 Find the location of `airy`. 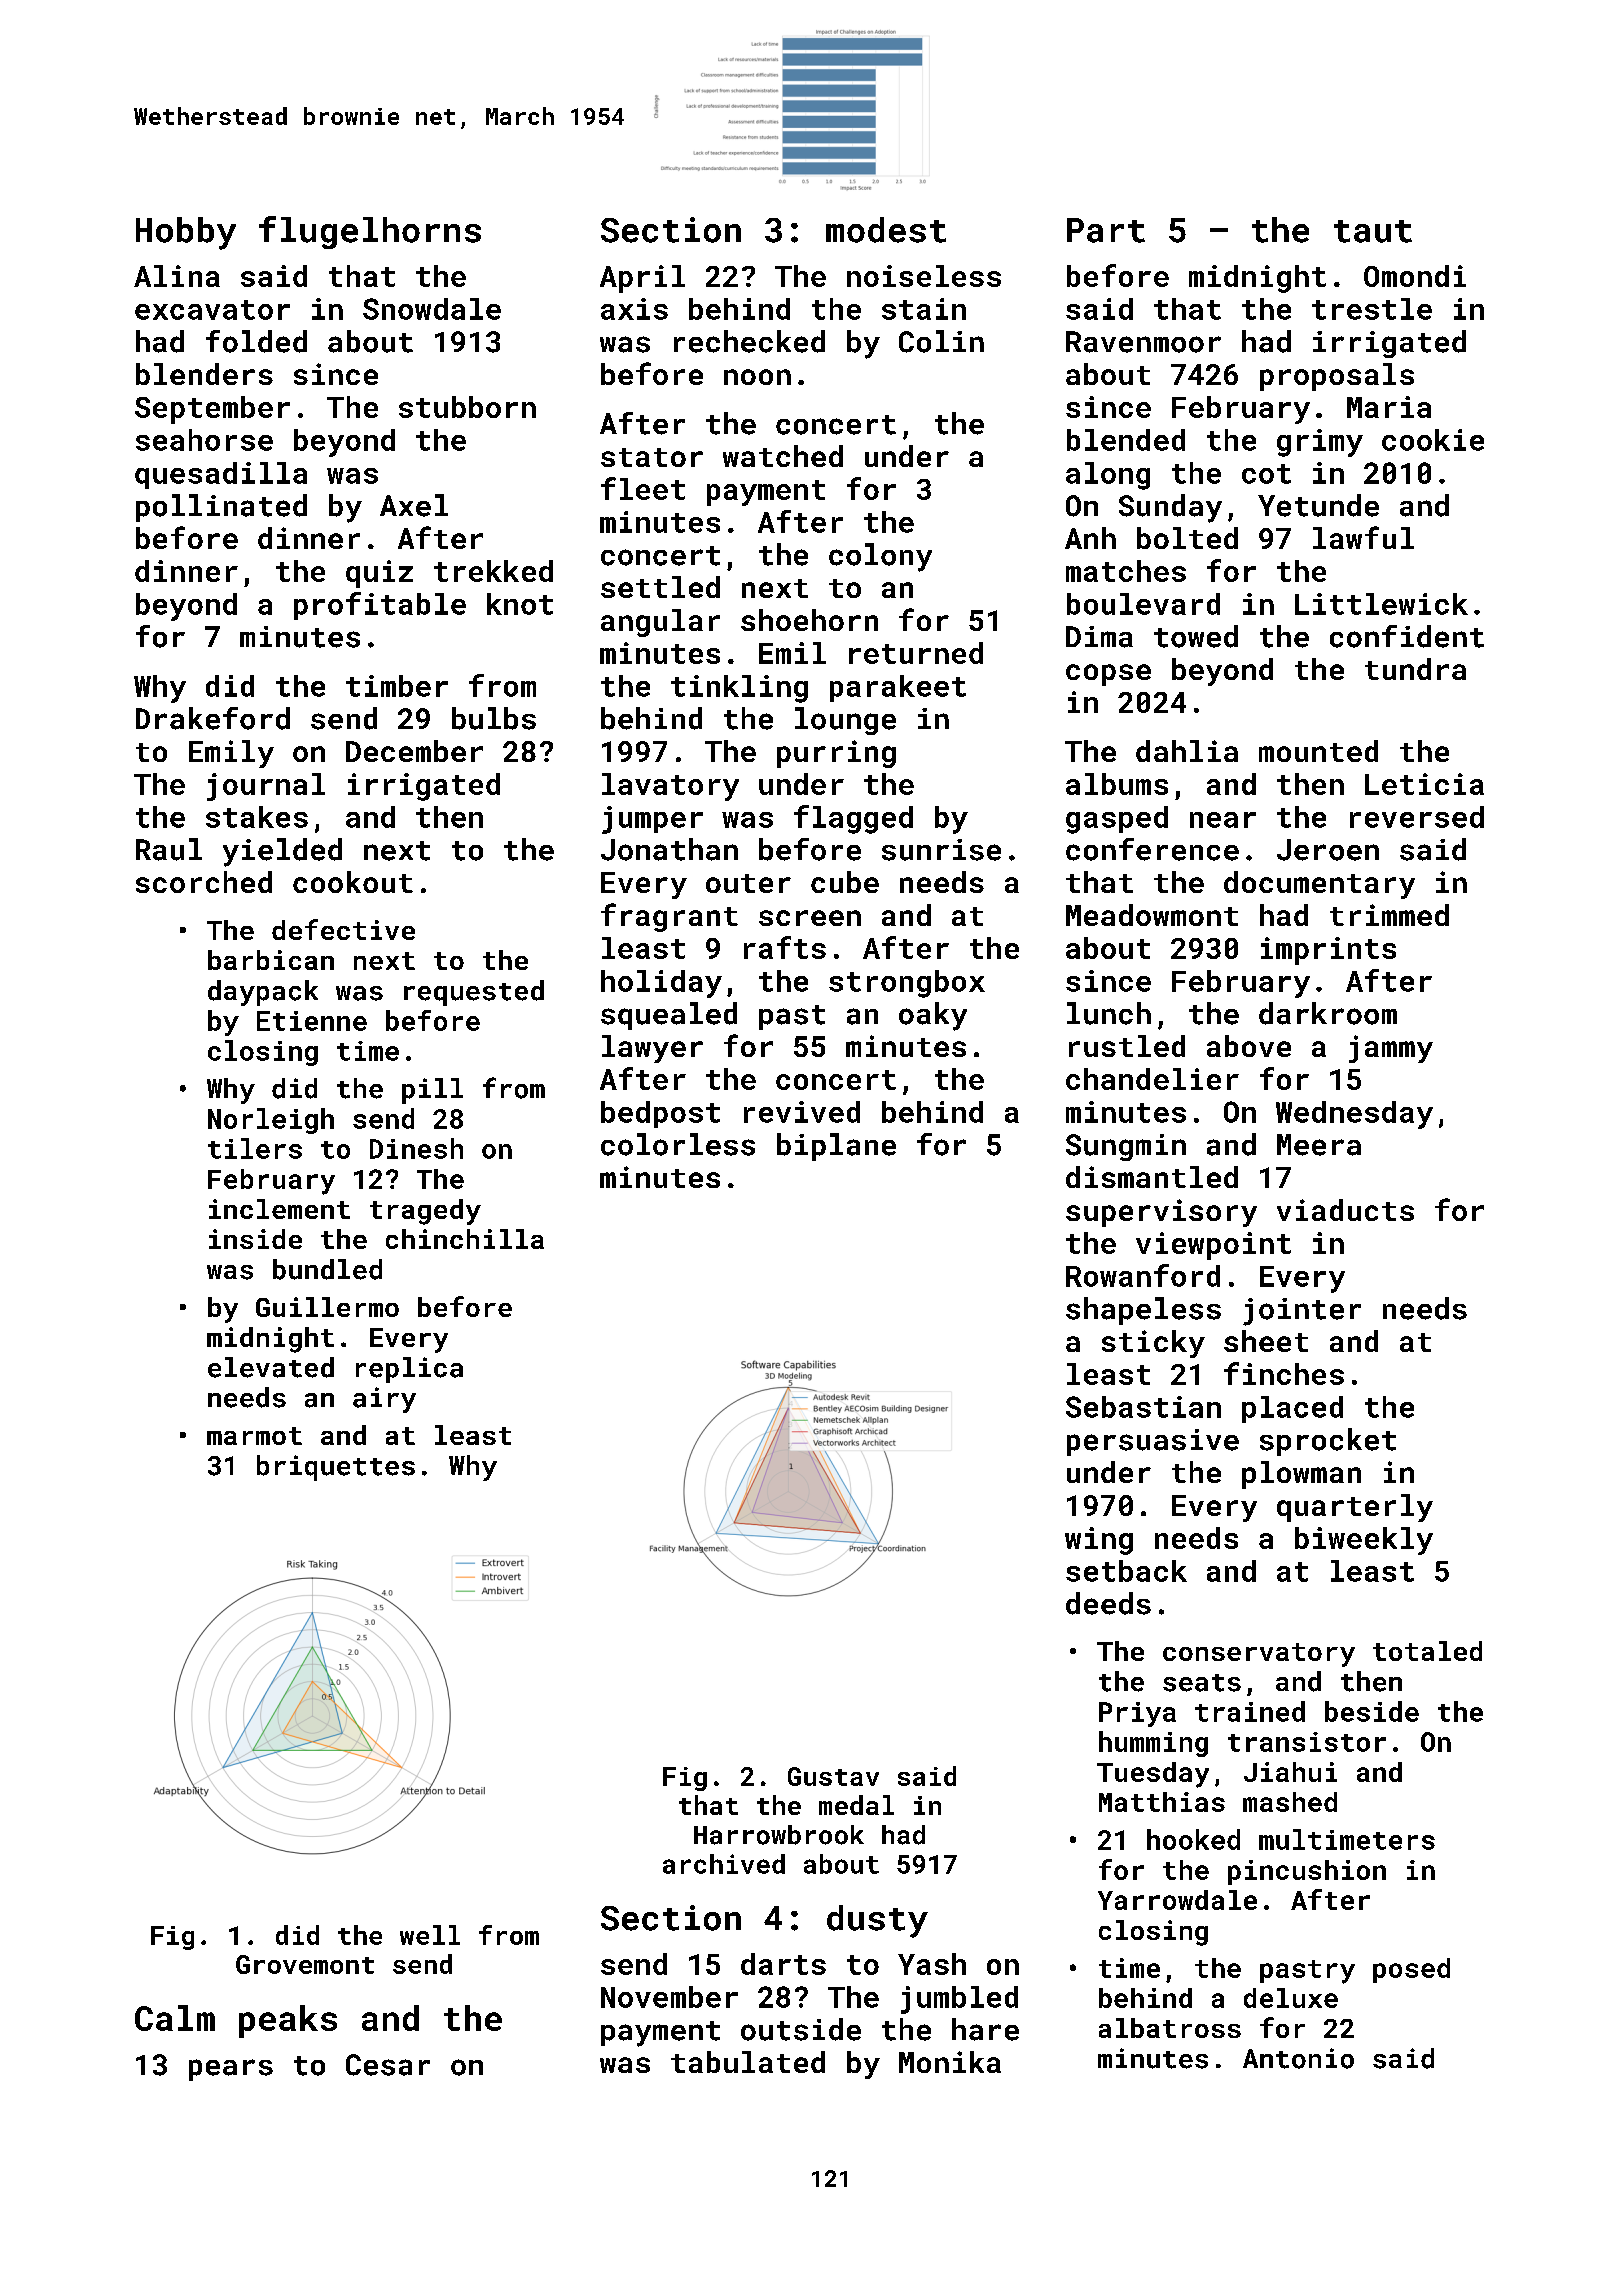

airy is located at coordinates (384, 1400).
